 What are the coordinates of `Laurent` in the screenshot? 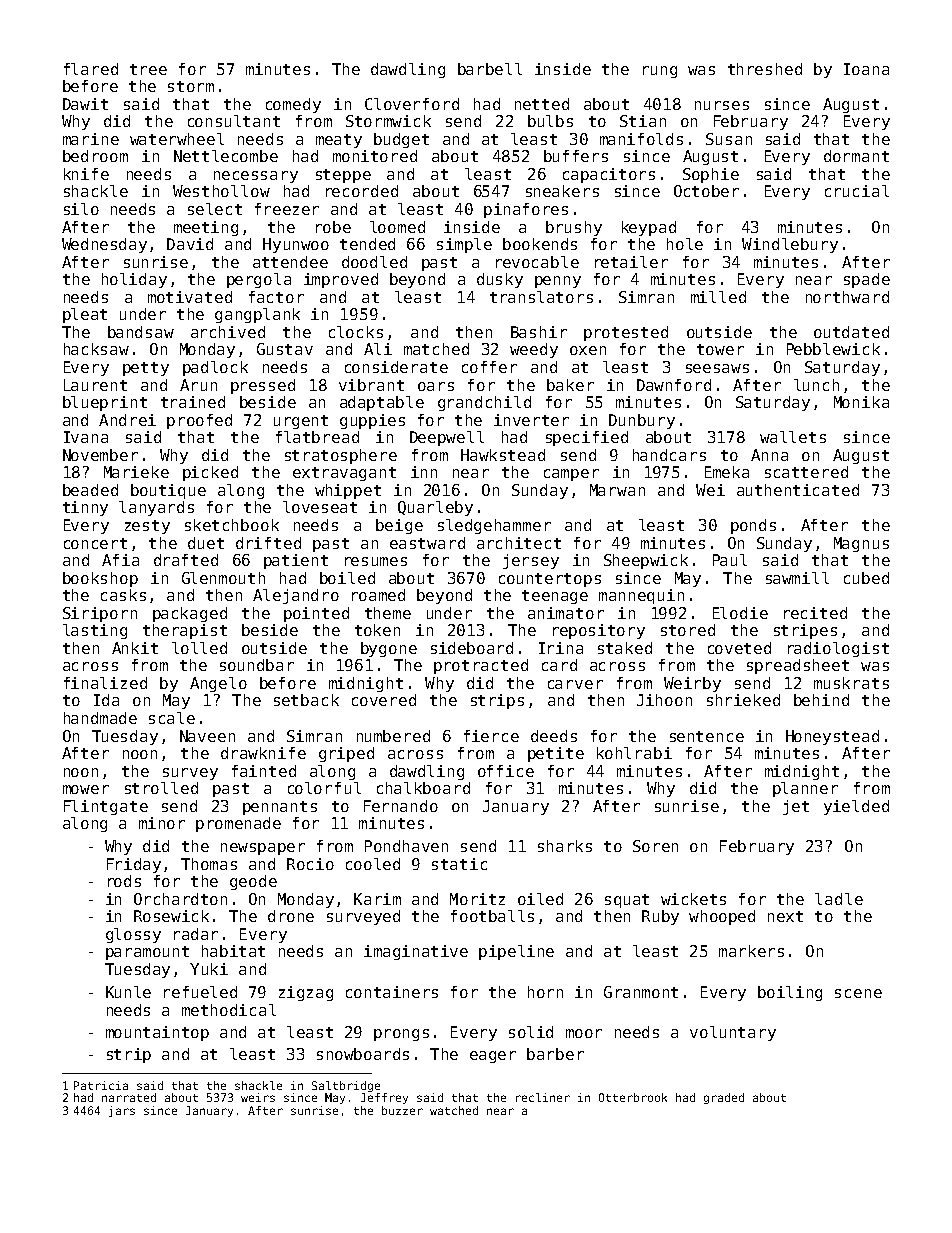 It's located at (95, 385).
